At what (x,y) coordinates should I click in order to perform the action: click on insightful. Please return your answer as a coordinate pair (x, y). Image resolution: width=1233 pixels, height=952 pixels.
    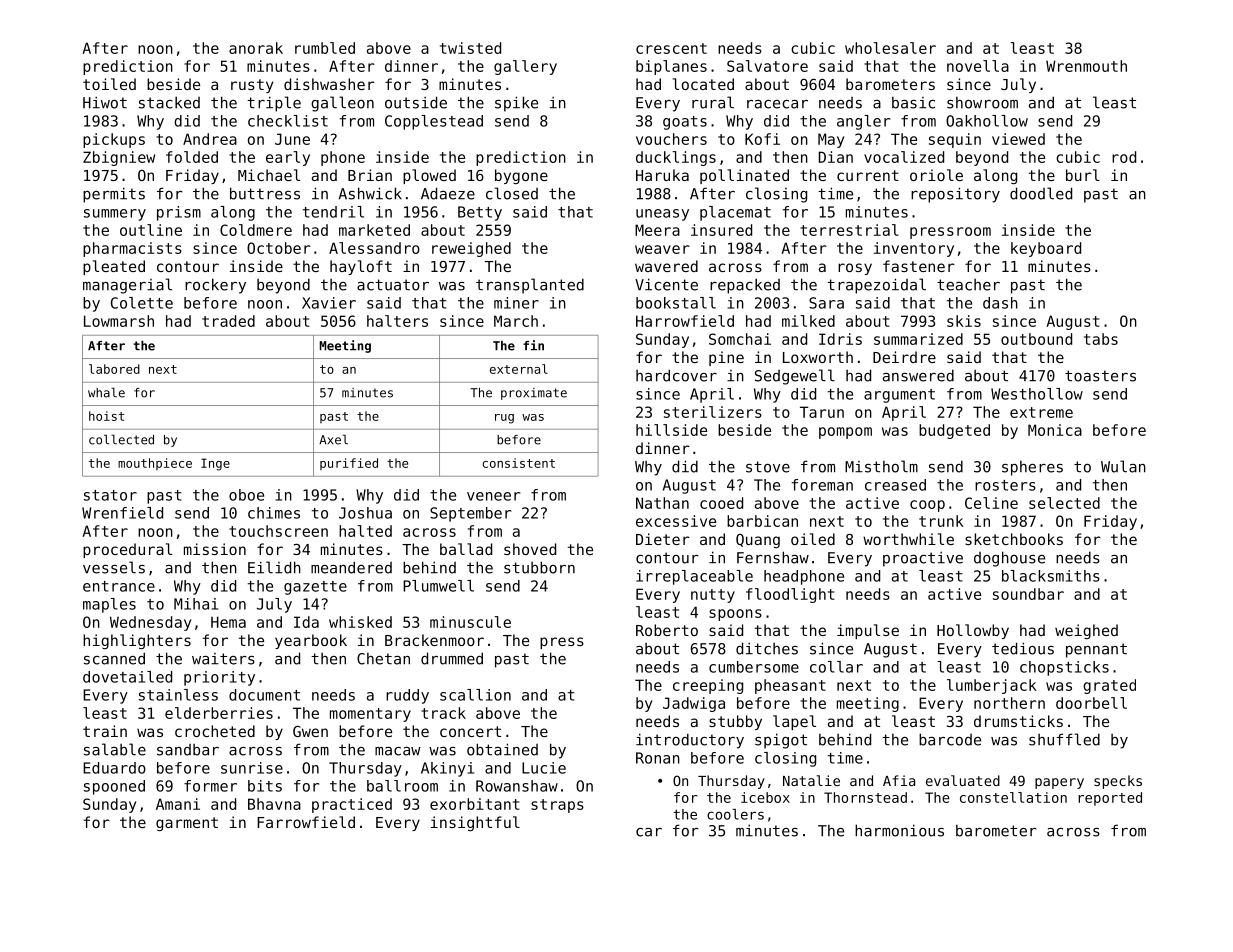
    Looking at the image, I should click on (475, 823).
